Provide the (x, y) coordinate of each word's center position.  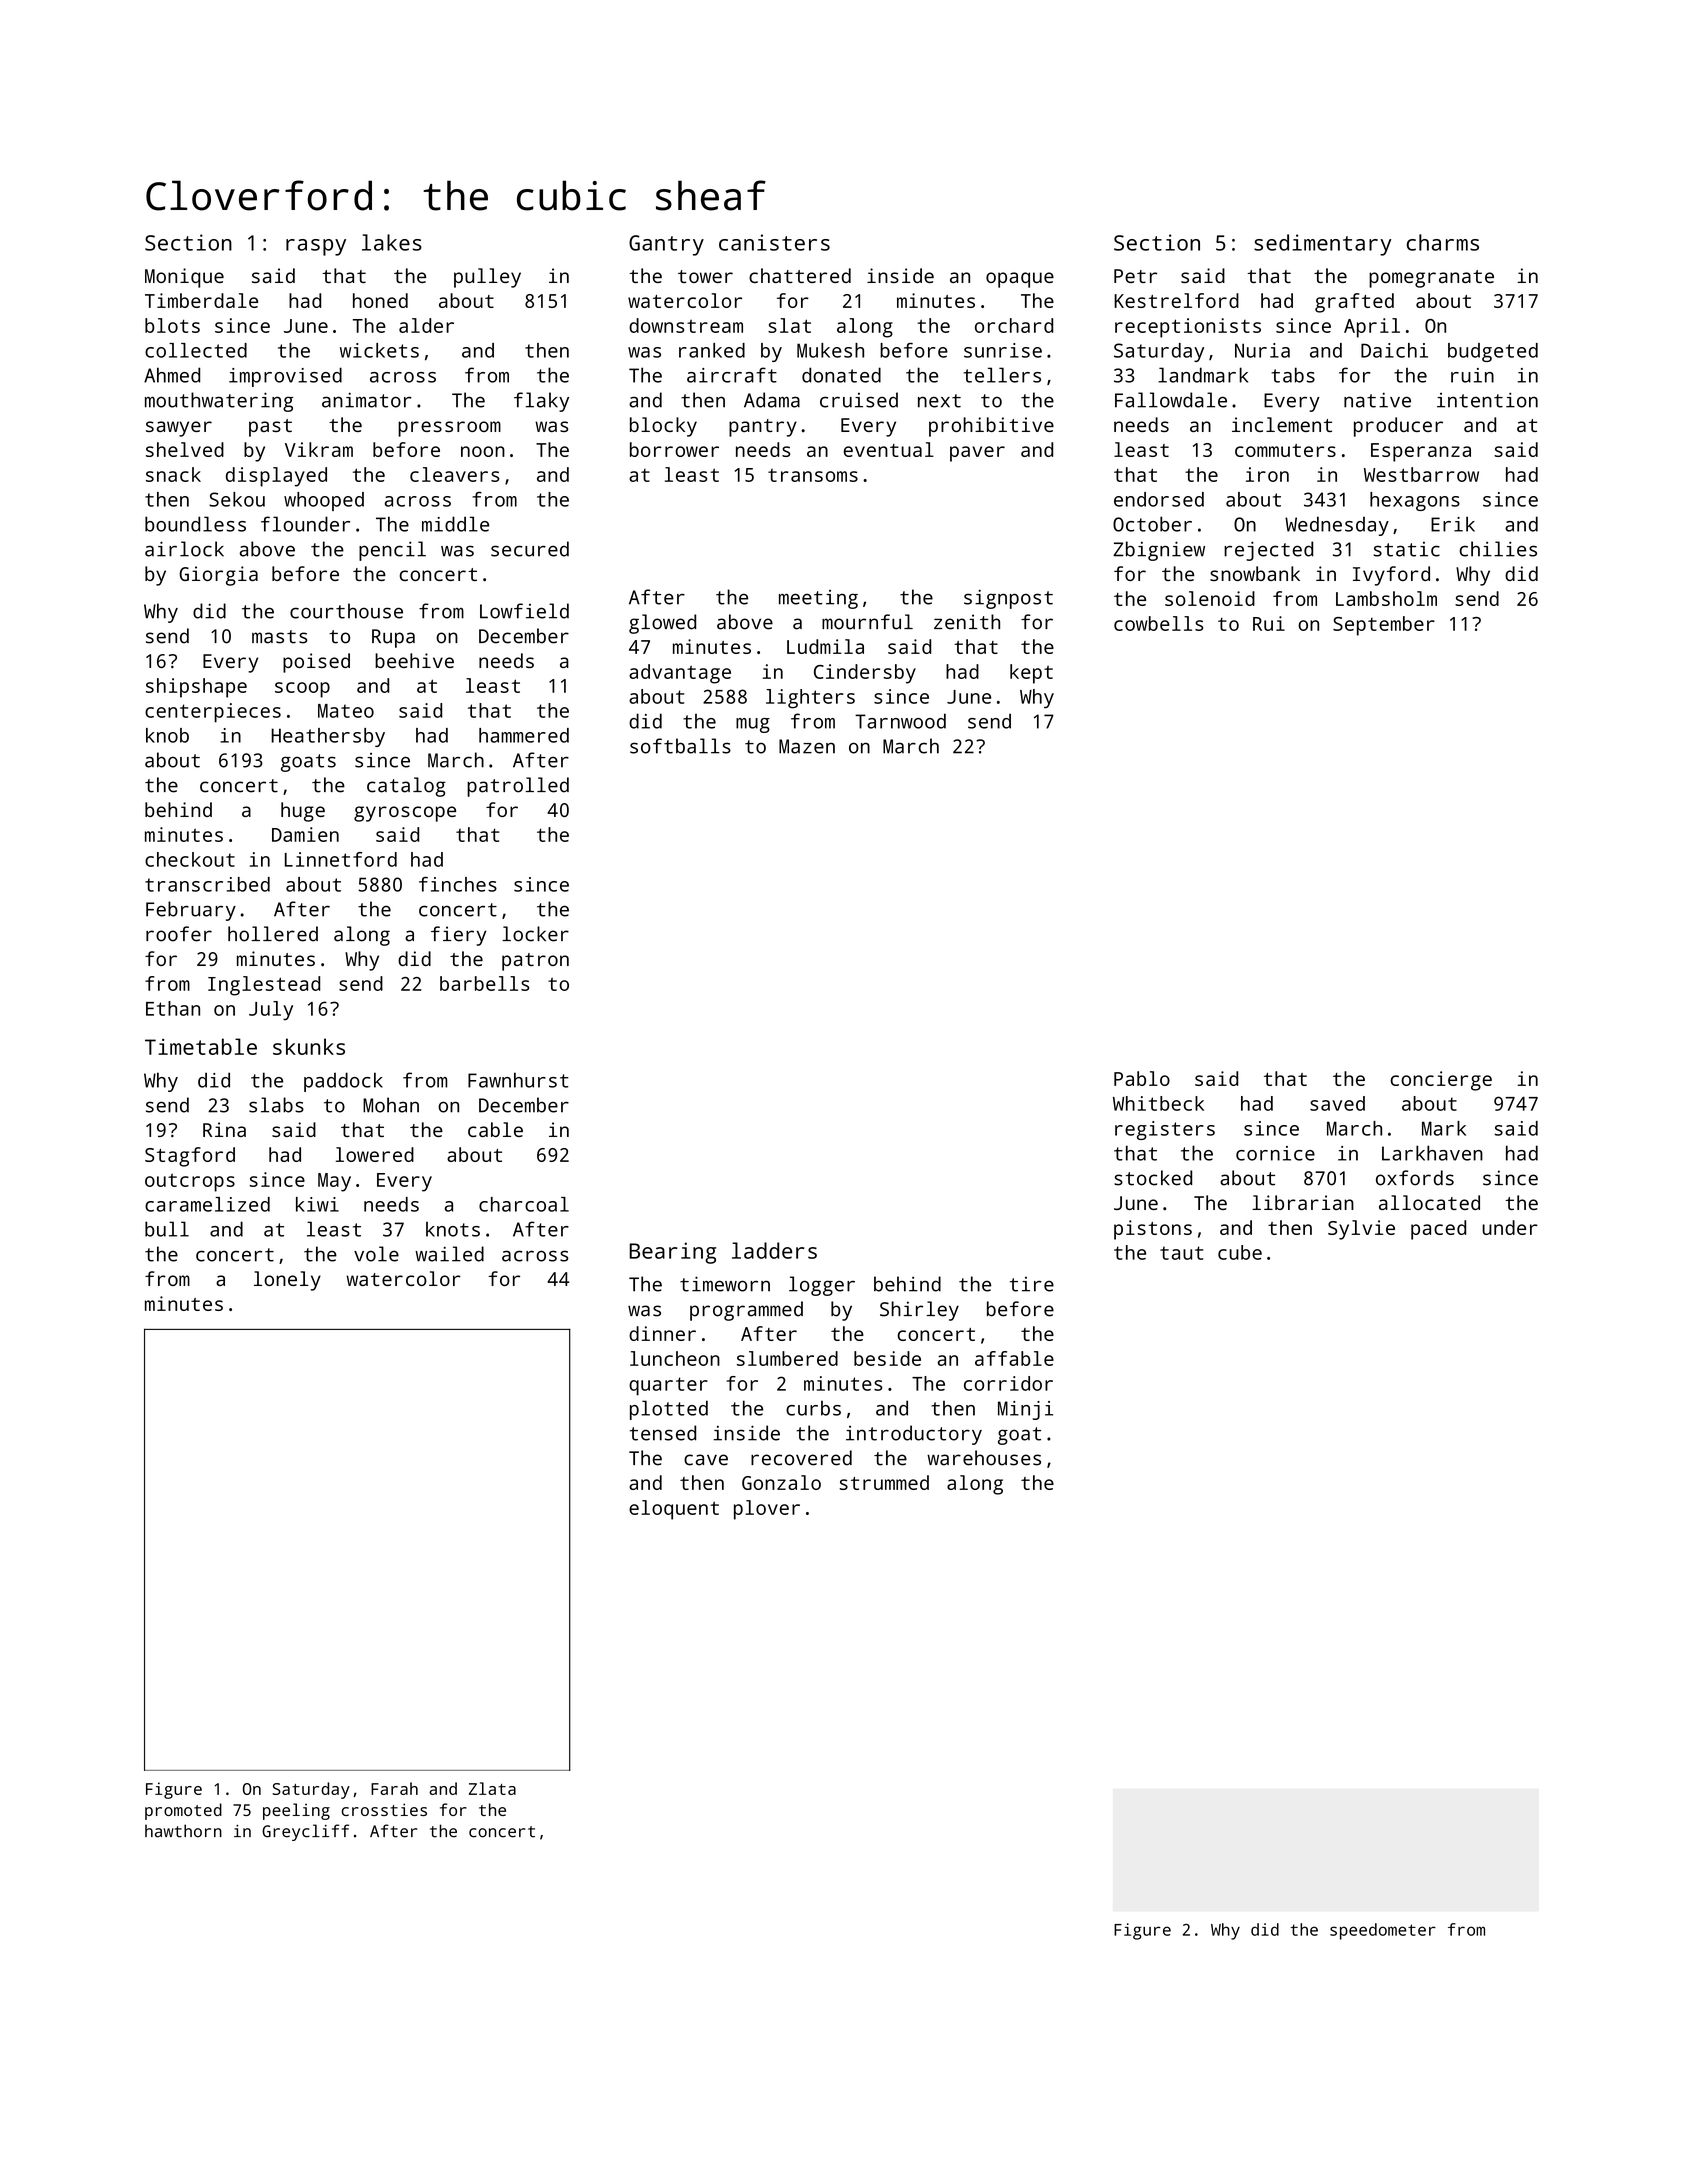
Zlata (492, 1788)
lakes (392, 242)
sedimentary (1322, 245)
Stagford (190, 1157)
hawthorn (183, 1831)
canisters (774, 242)
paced (1438, 1230)
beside (887, 1358)
